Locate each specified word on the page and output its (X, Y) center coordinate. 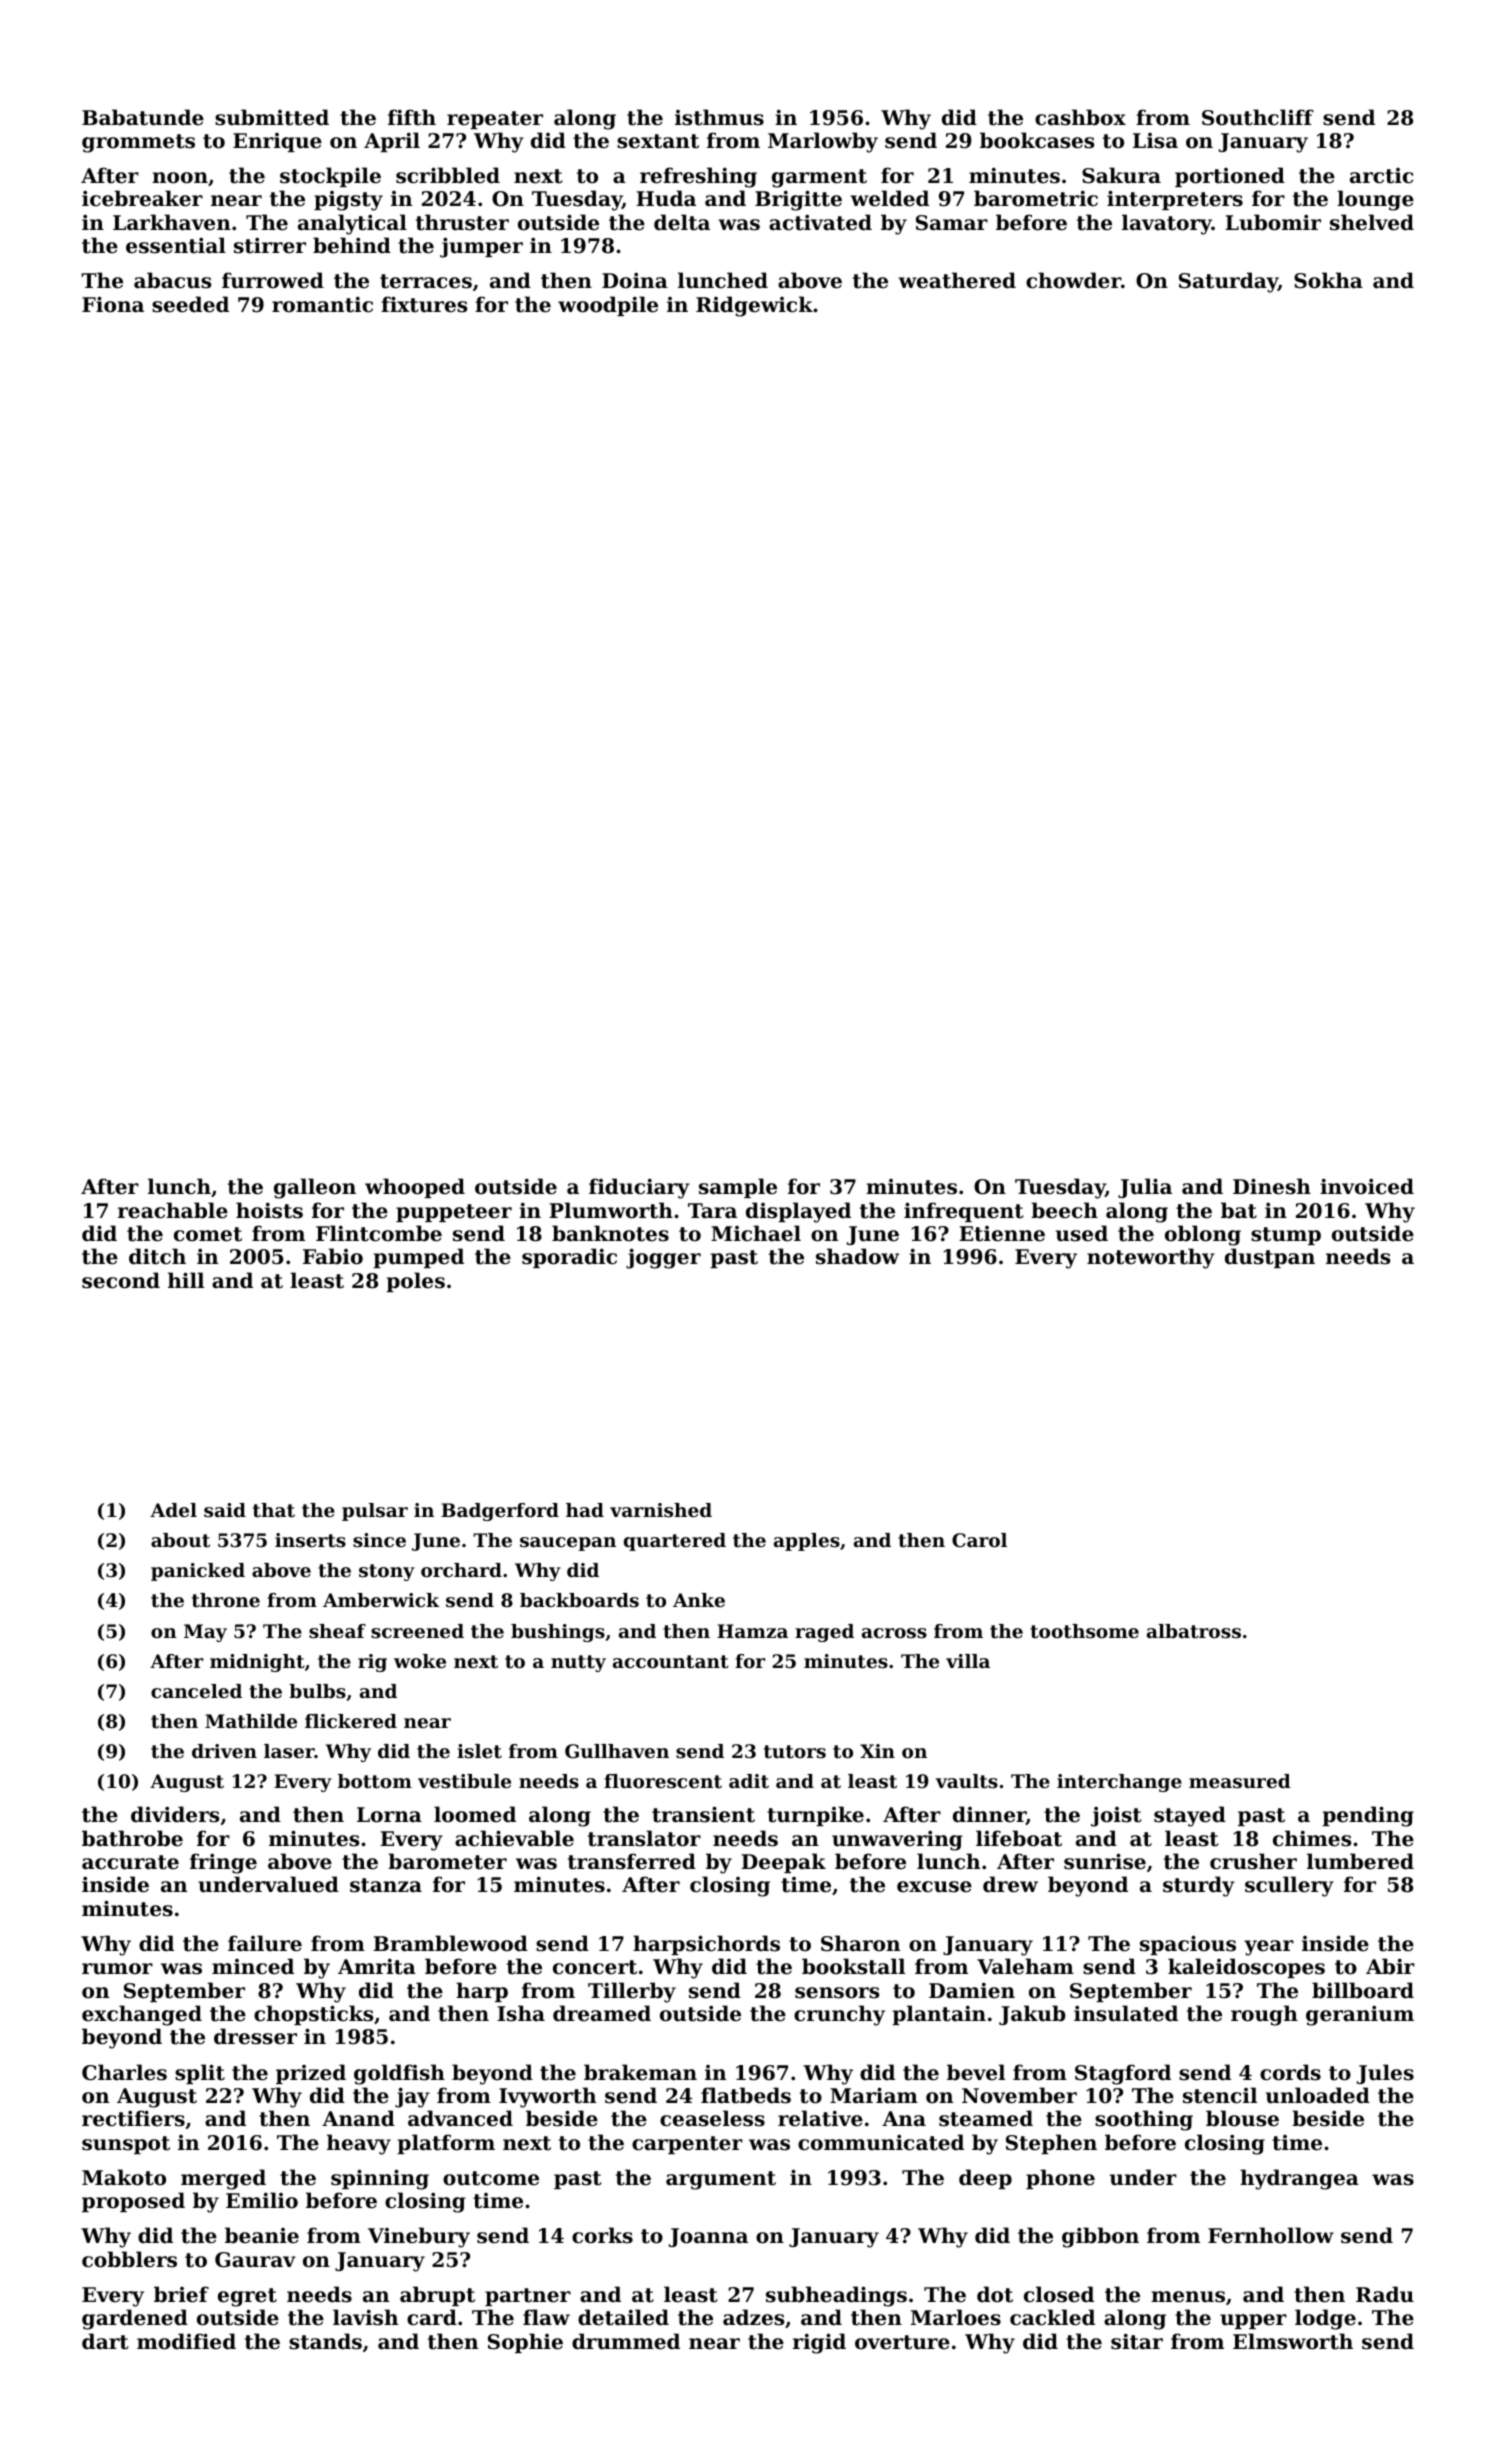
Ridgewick (754, 306)
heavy (359, 2144)
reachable (173, 1210)
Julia (1145, 1188)
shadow (857, 1256)
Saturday (1228, 282)
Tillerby (632, 1992)
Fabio (333, 1256)
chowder (1073, 280)
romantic (322, 304)
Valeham (1025, 1966)
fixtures (424, 304)
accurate (130, 1862)
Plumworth (611, 1210)
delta (682, 222)
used (1082, 1233)
